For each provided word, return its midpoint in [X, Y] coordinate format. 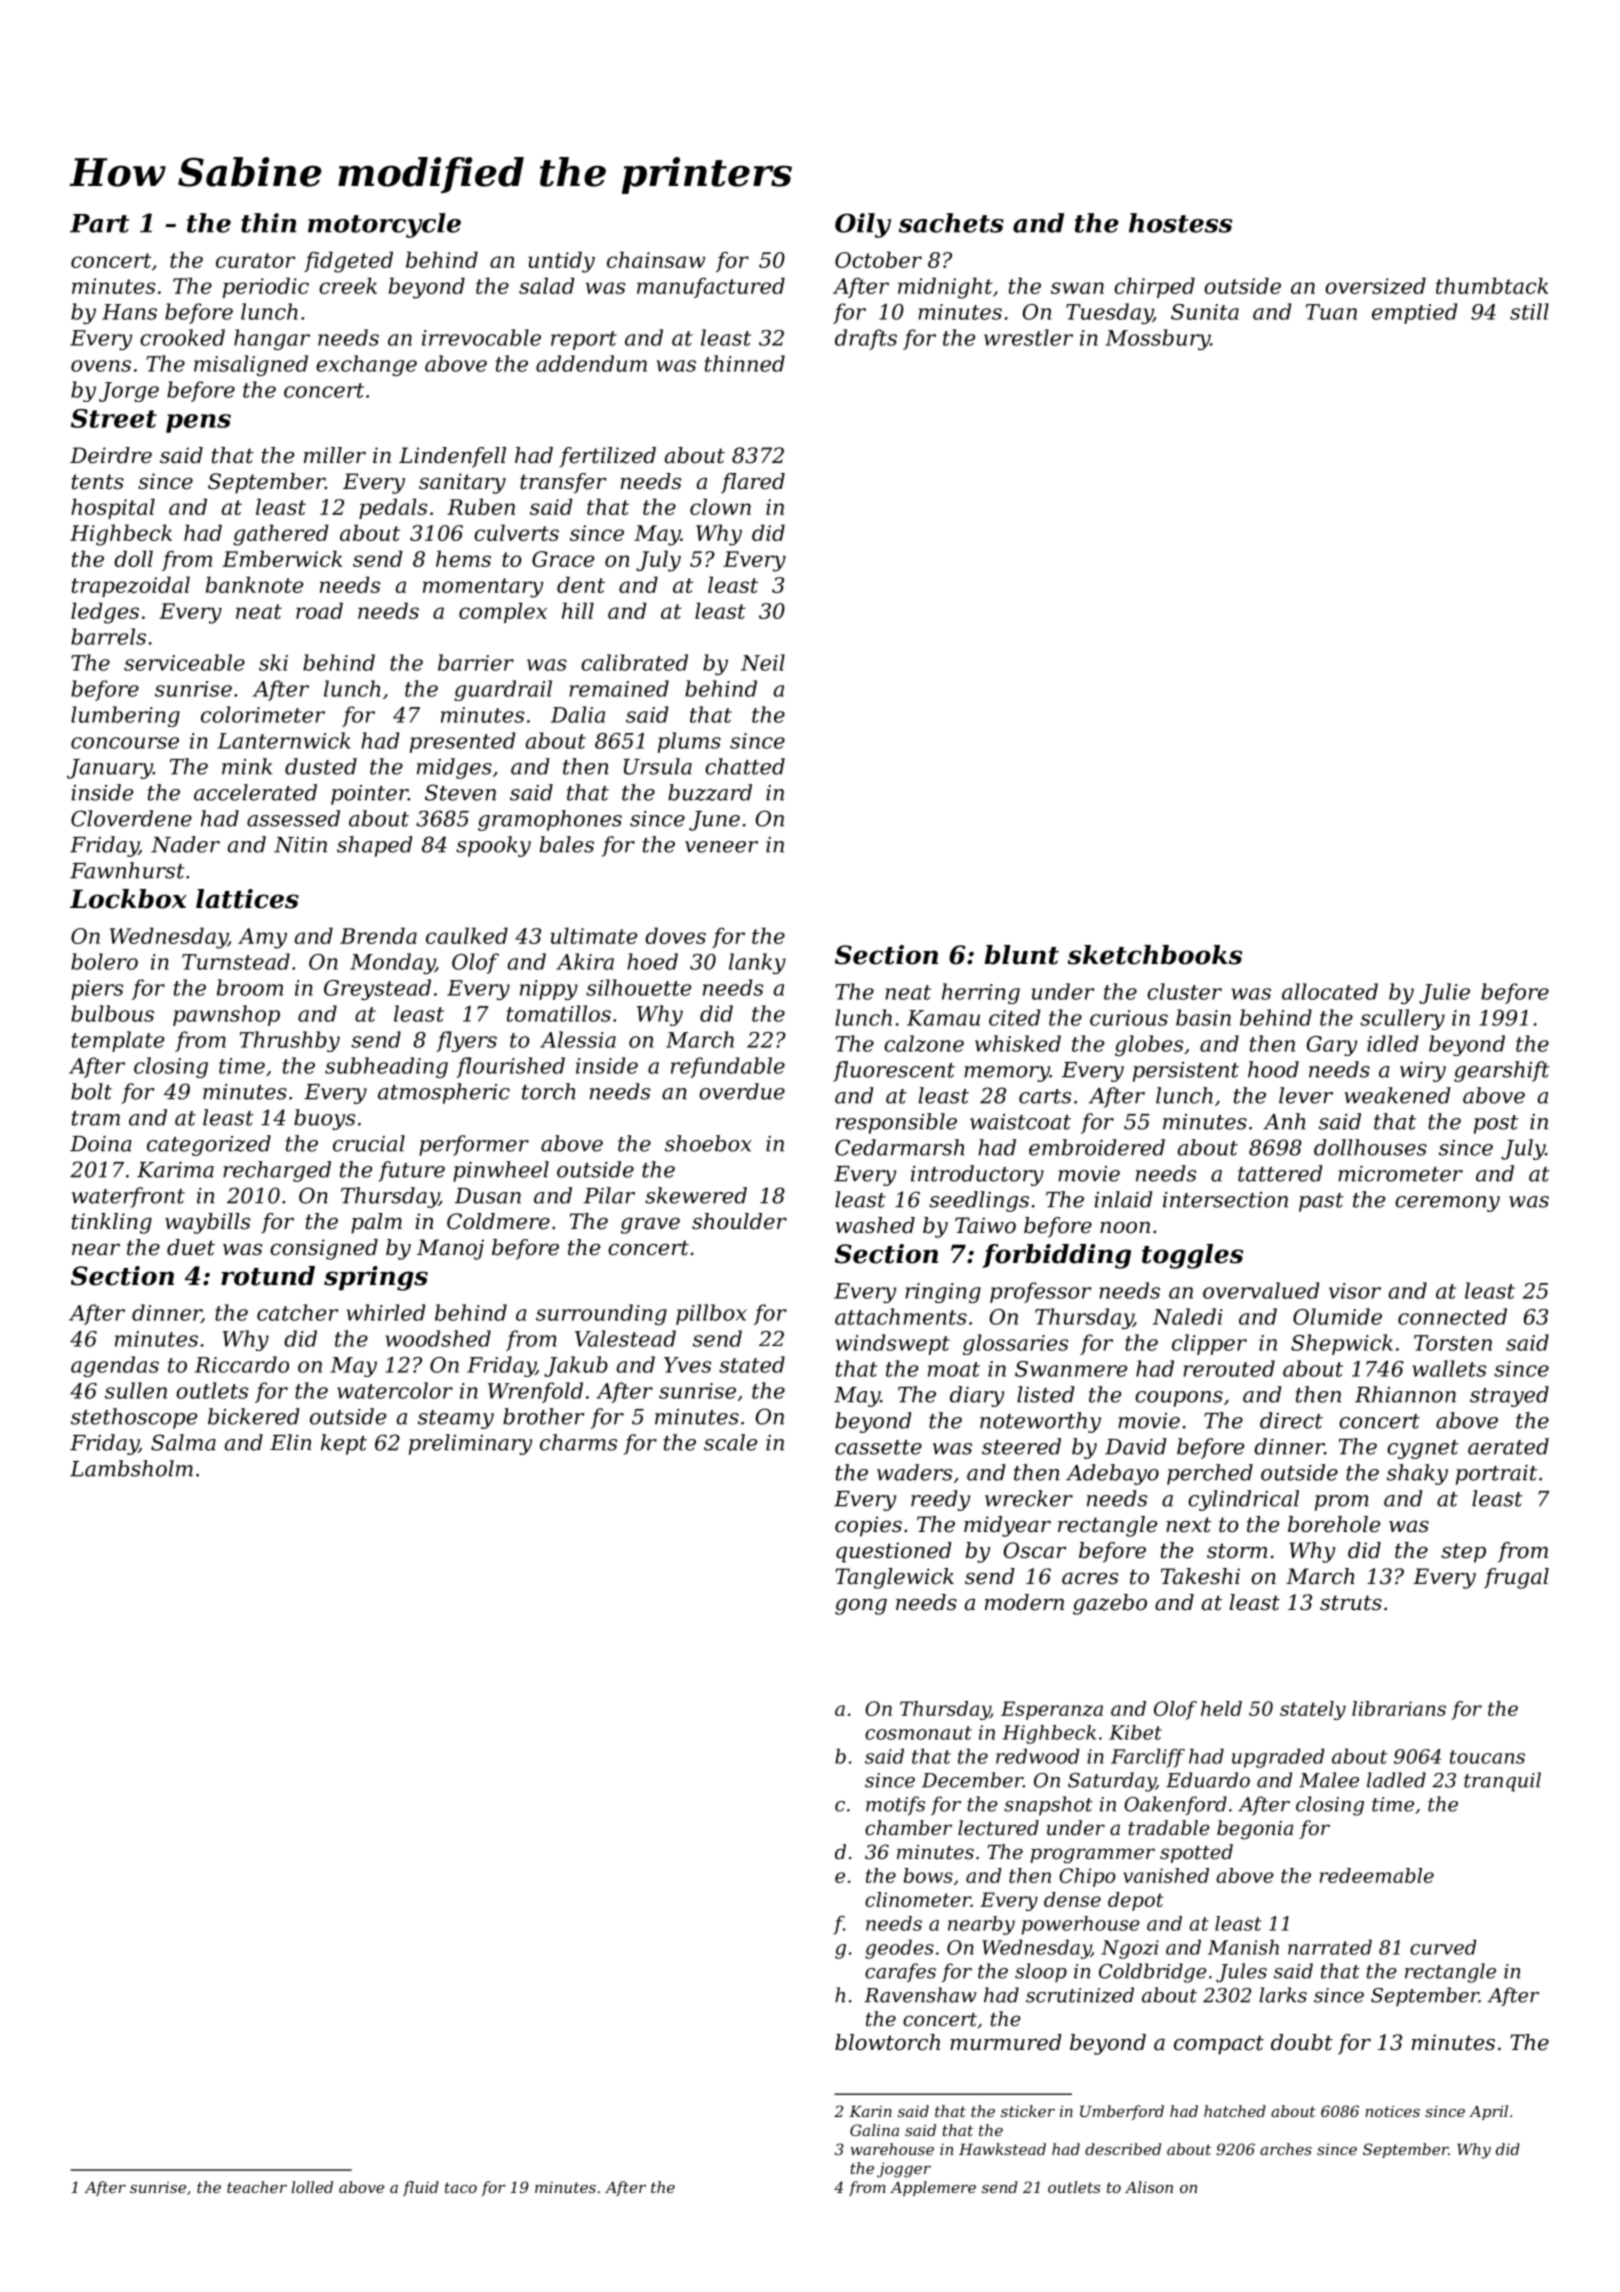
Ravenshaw [920, 1995]
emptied [1414, 313]
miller [335, 455]
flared [753, 483]
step [1463, 1553]
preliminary [470, 1444]
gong [861, 1607]
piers [97, 990]
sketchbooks [1155, 955]
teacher [257, 2187]
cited [1014, 1017]
